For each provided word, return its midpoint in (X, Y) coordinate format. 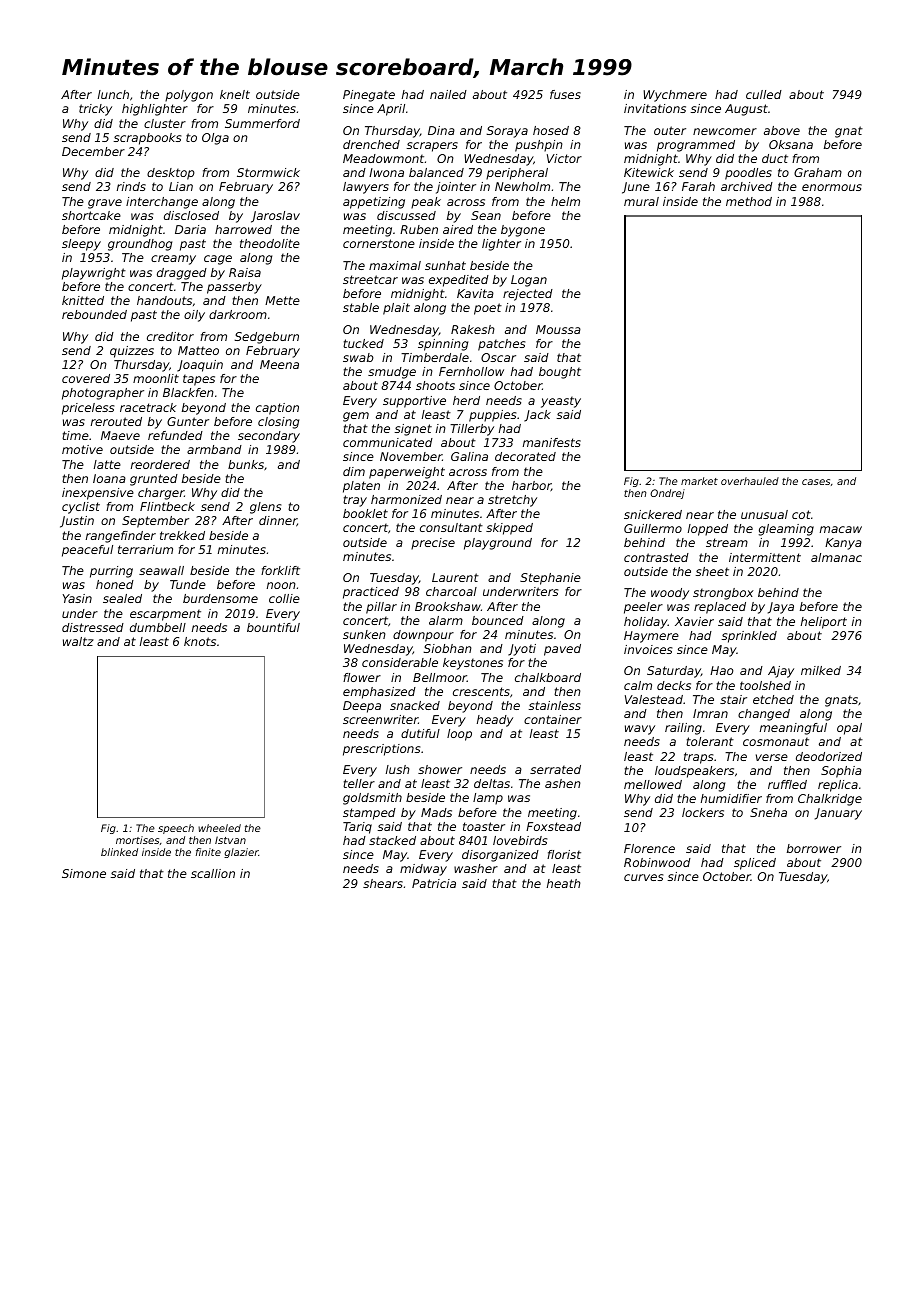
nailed (448, 94)
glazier (241, 853)
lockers (703, 812)
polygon (189, 96)
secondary (269, 437)
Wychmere (675, 96)
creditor (170, 336)
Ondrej (667, 494)
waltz (78, 641)
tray (355, 501)
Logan (529, 281)
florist (564, 854)
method (749, 201)
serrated (555, 769)
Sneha (768, 812)
